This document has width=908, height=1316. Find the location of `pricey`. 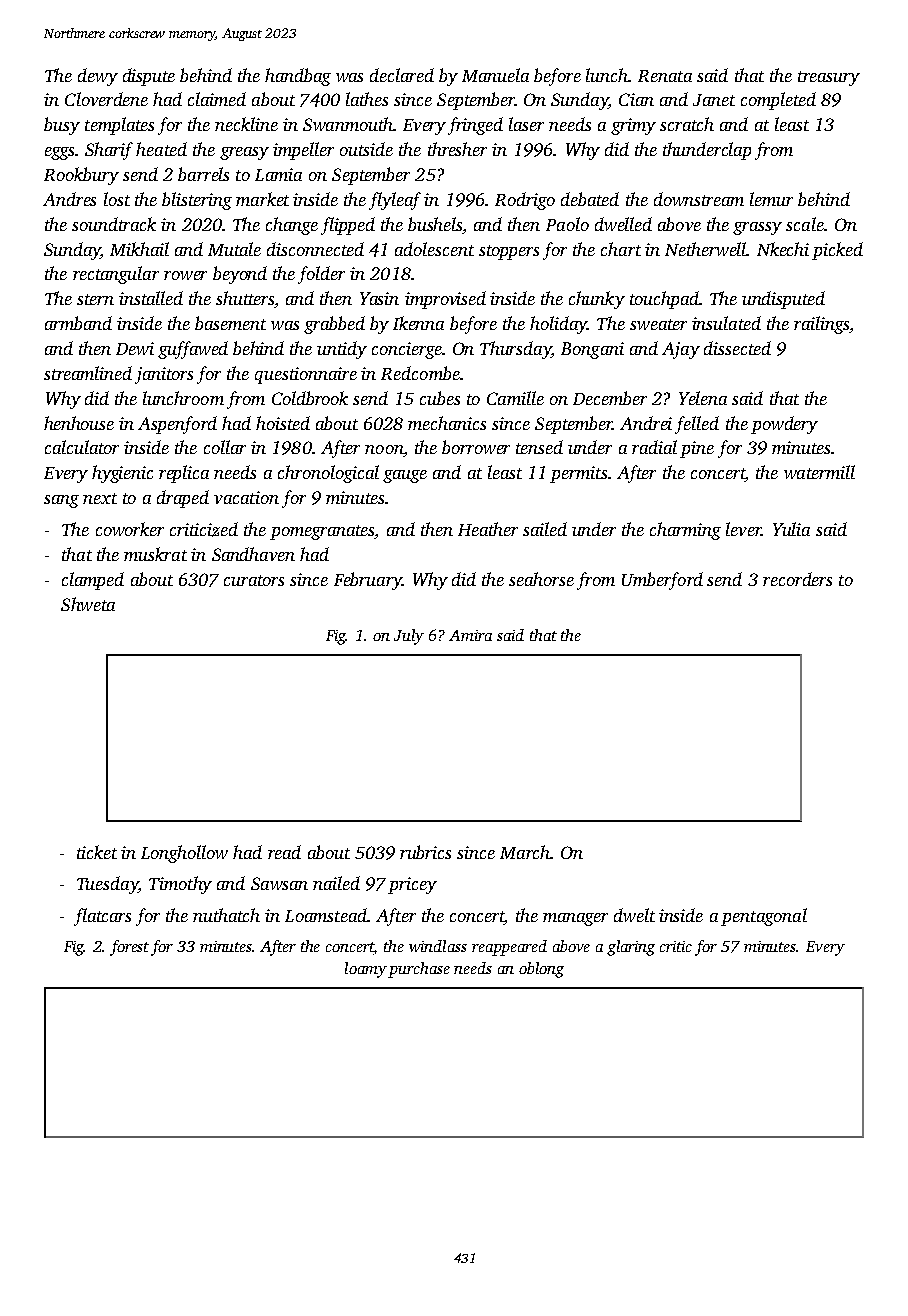

pricey is located at coordinates (412, 885).
